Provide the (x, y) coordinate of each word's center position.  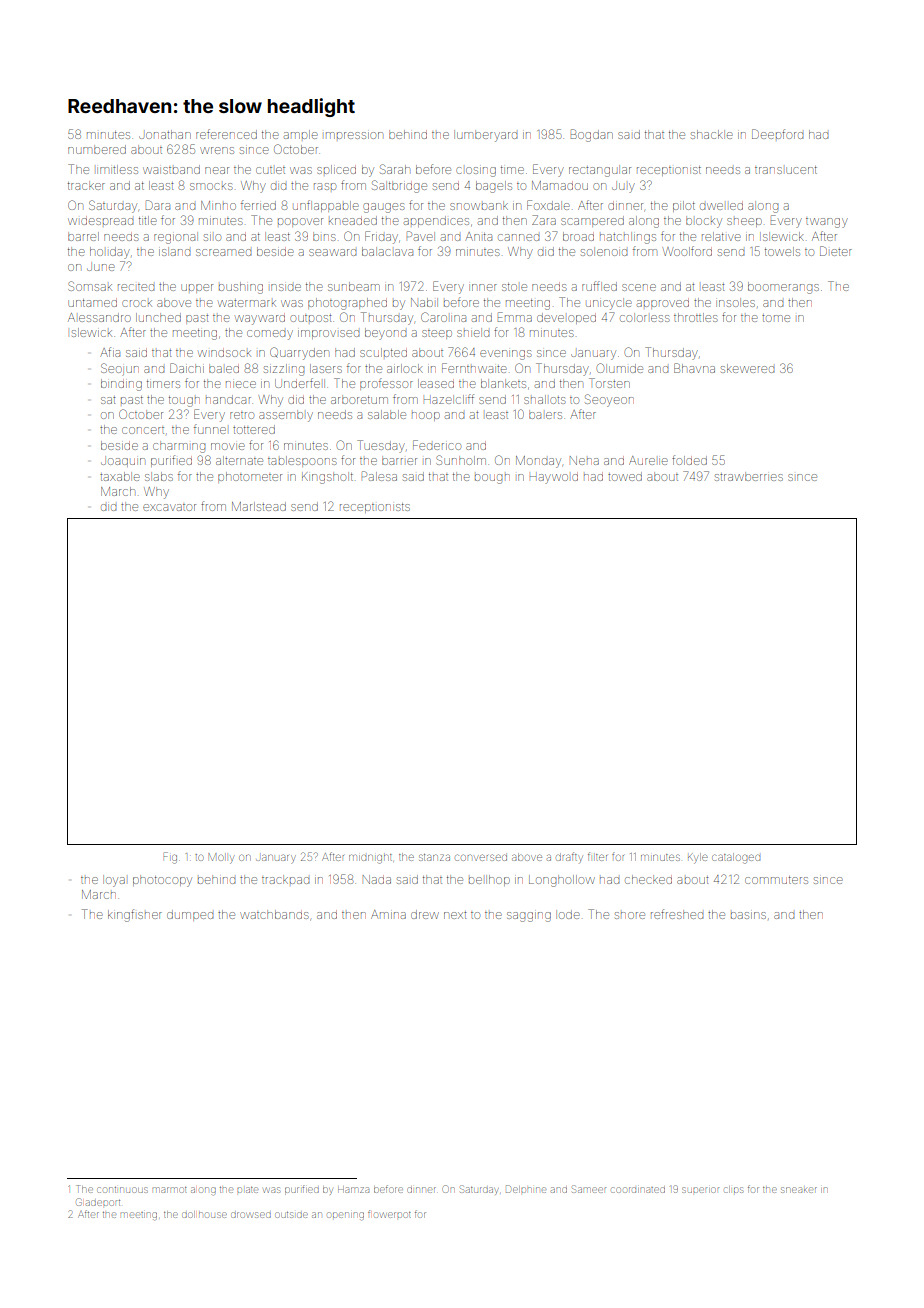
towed (625, 476)
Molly (221, 858)
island (174, 251)
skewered (747, 368)
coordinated (638, 1190)
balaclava (387, 251)
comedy (270, 335)
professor (386, 384)
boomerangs (783, 288)
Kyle (698, 858)
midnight (370, 859)
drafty (569, 857)
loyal (114, 881)
